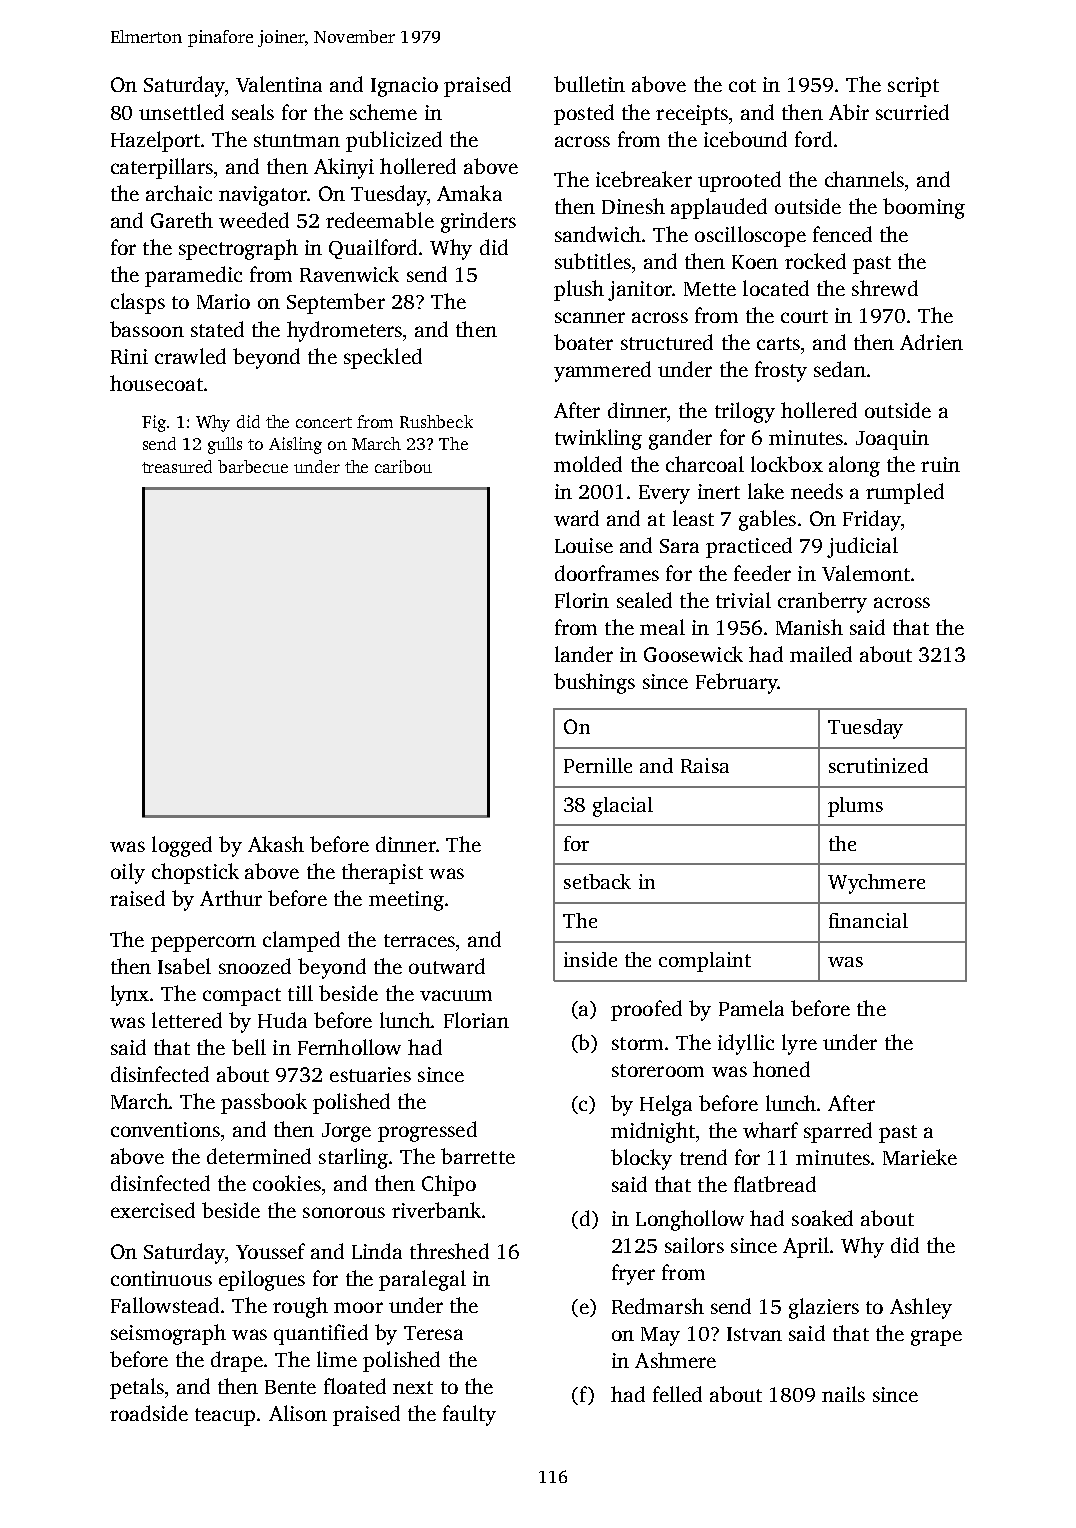 This screenshot has height=1528, width=1076. I want to click on seals, so click(253, 112).
